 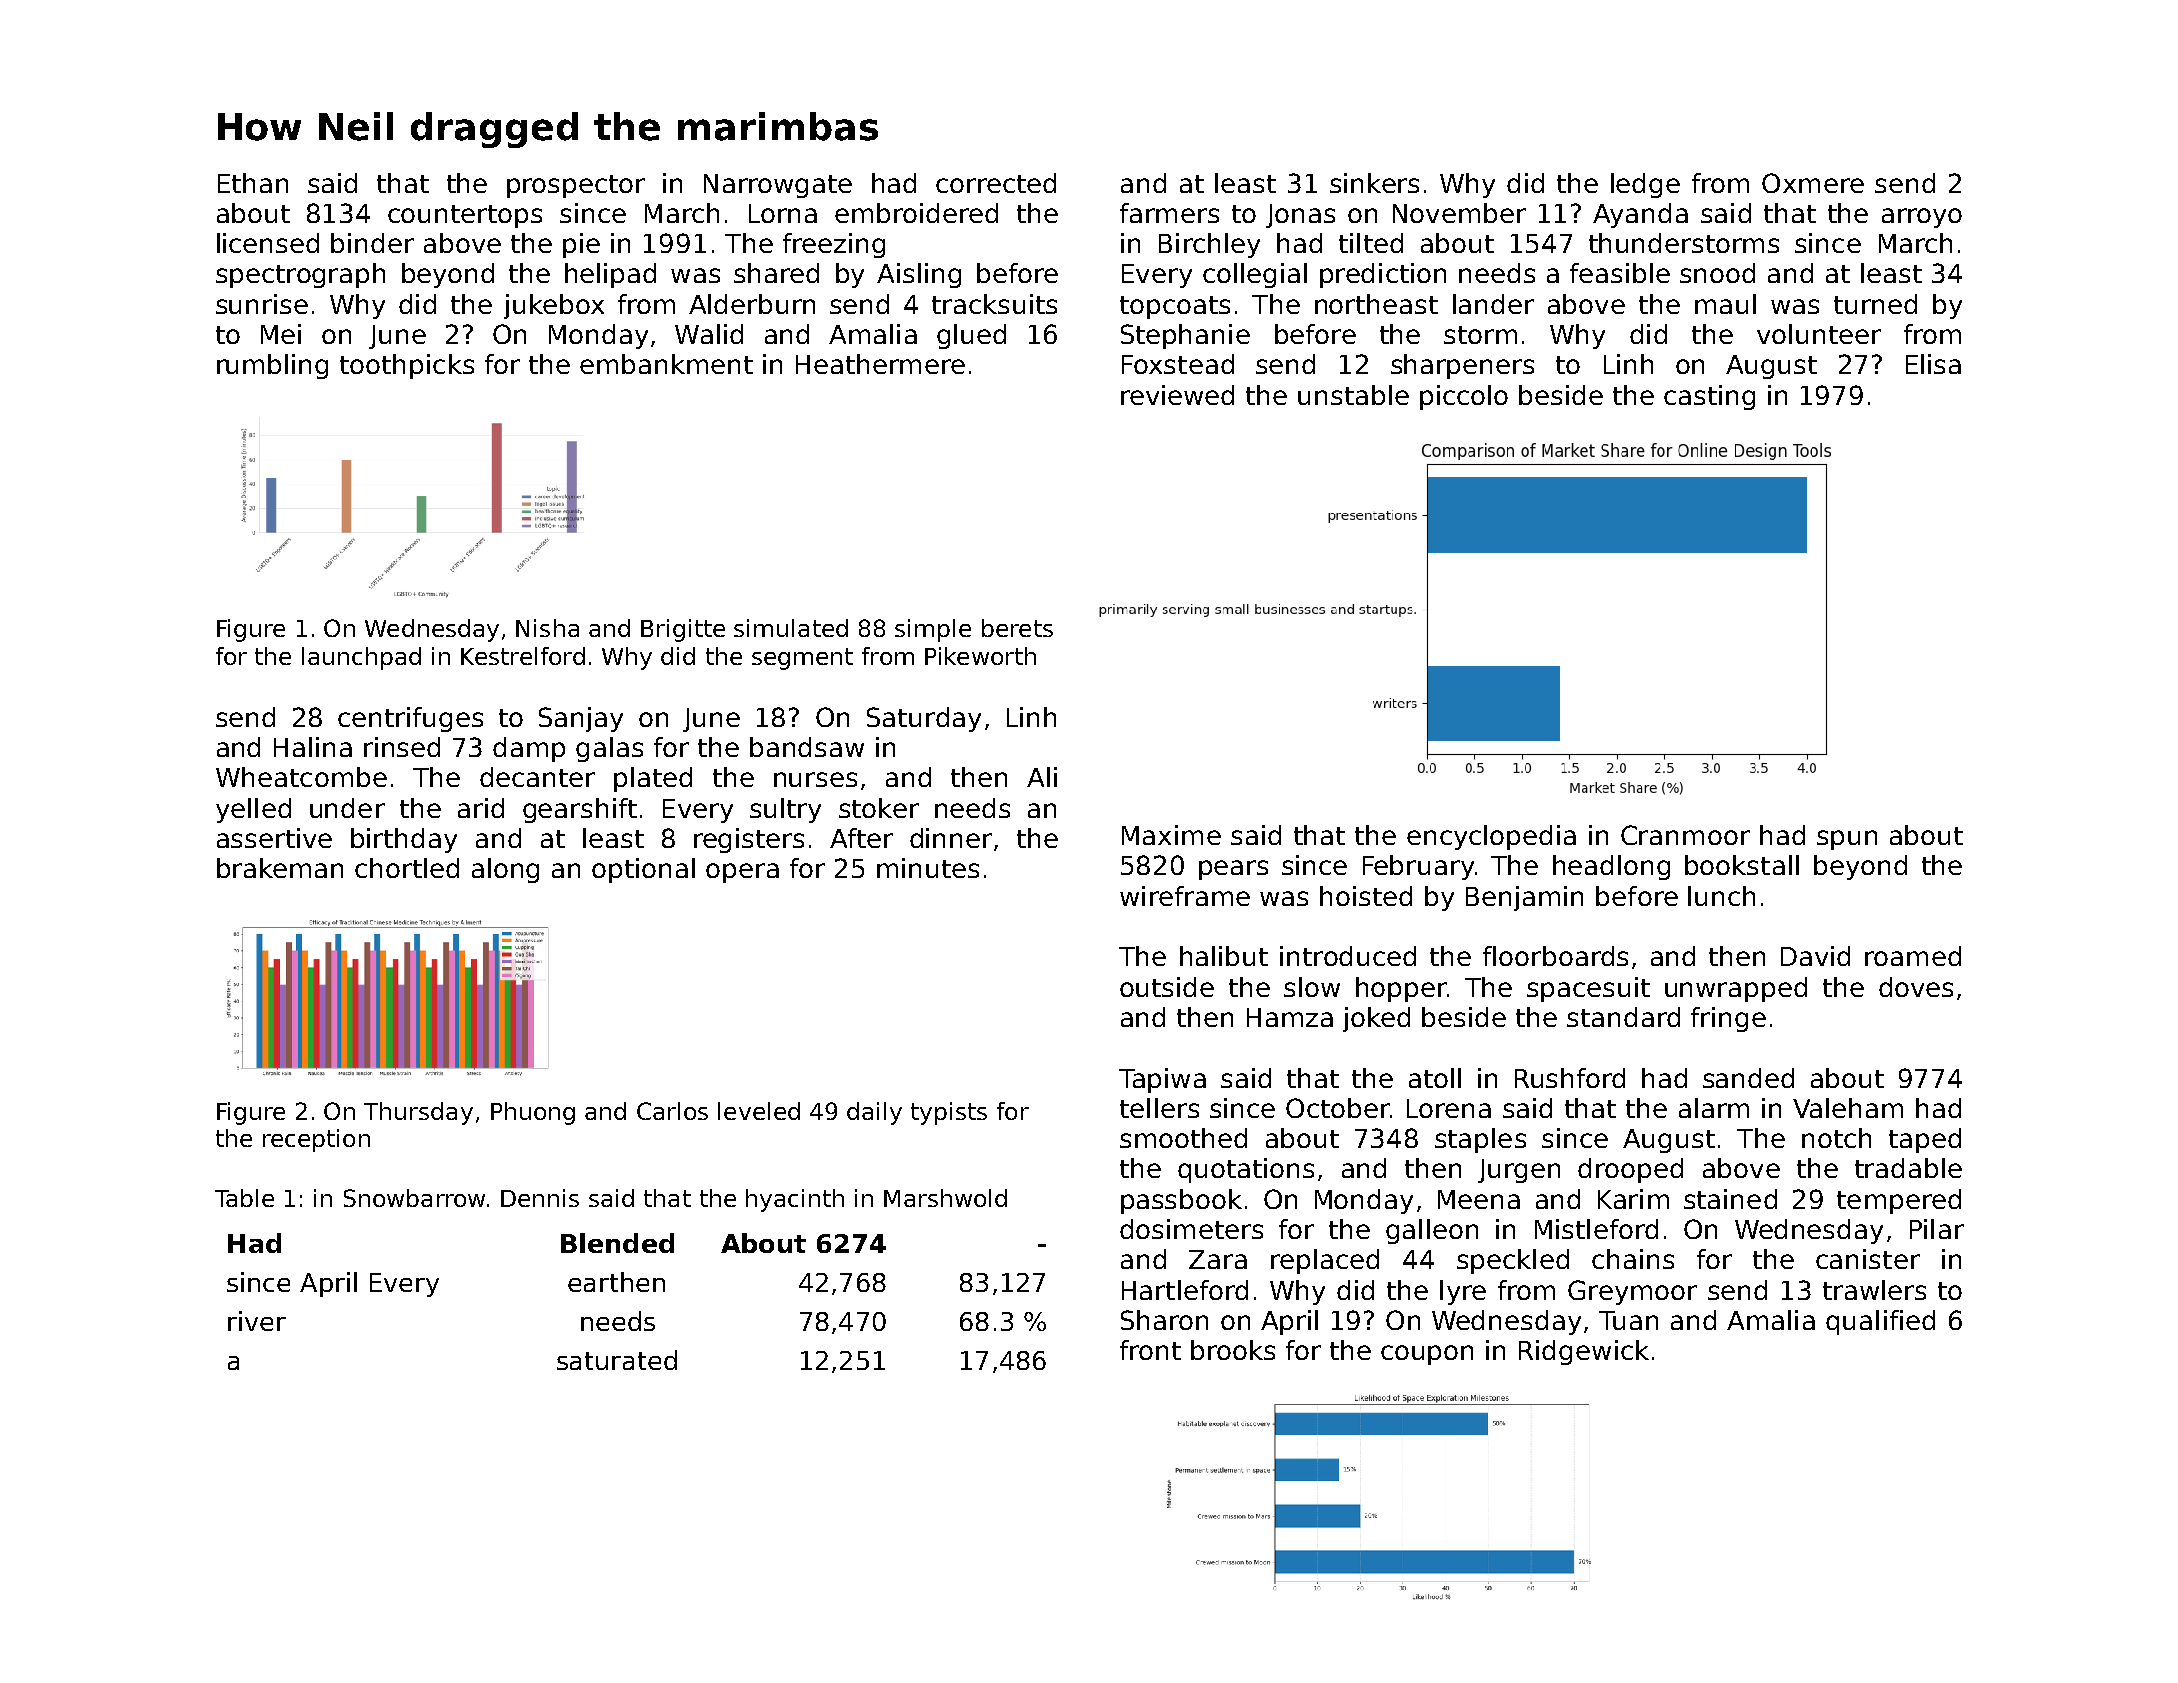 What do you see at coordinates (1177, 395) in the page?
I see `reviewed` at bounding box center [1177, 395].
